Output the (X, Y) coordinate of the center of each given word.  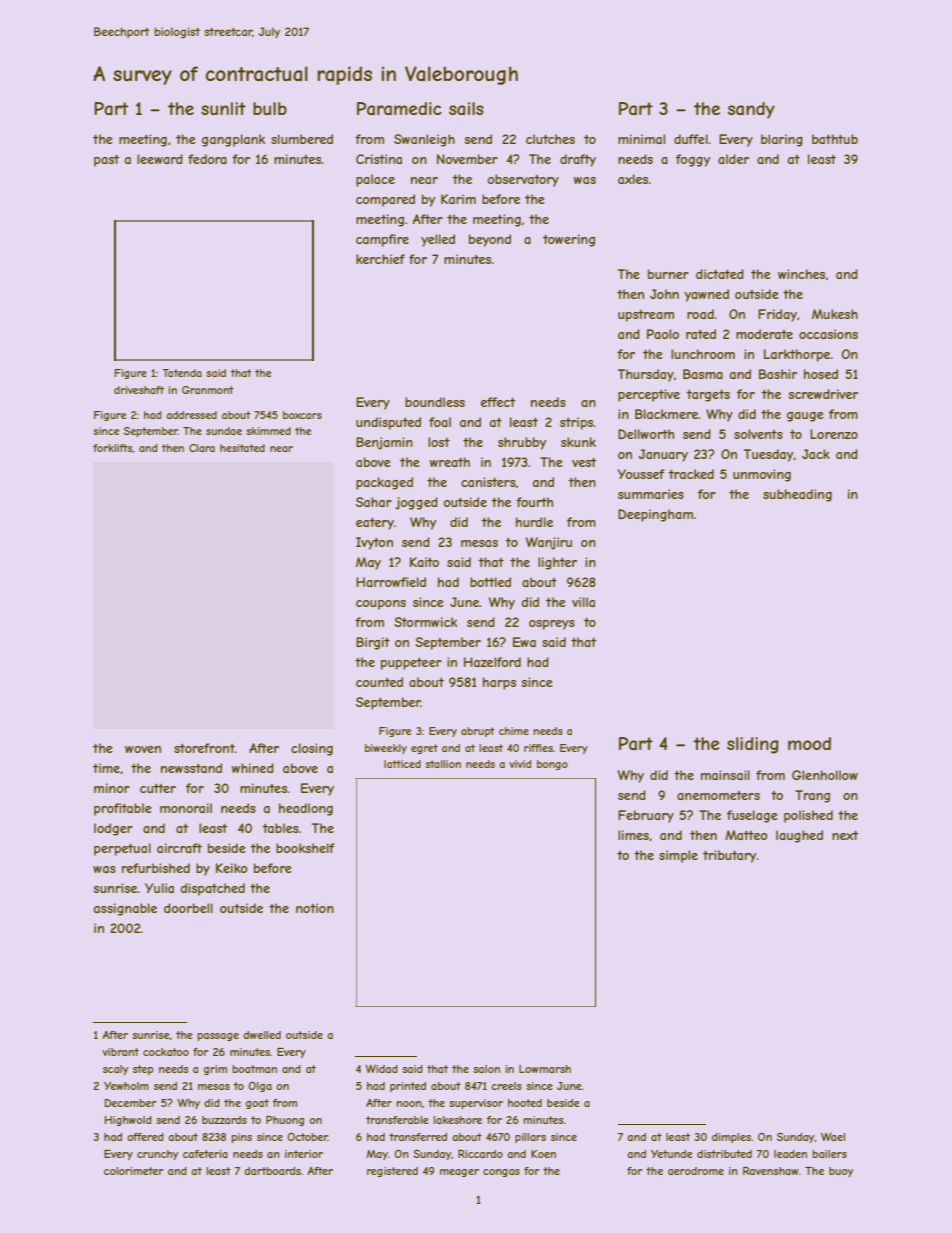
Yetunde (672, 1154)
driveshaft (139, 390)
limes (633, 835)
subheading (797, 495)
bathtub (835, 139)
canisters (488, 482)
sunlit (223, 108)
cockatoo (166, 1052)
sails (466, 108)
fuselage (752, 816)
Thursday (646, 375)
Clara (202, 448)
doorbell (188, 908)
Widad (381, 1068)
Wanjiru (549, 543)
